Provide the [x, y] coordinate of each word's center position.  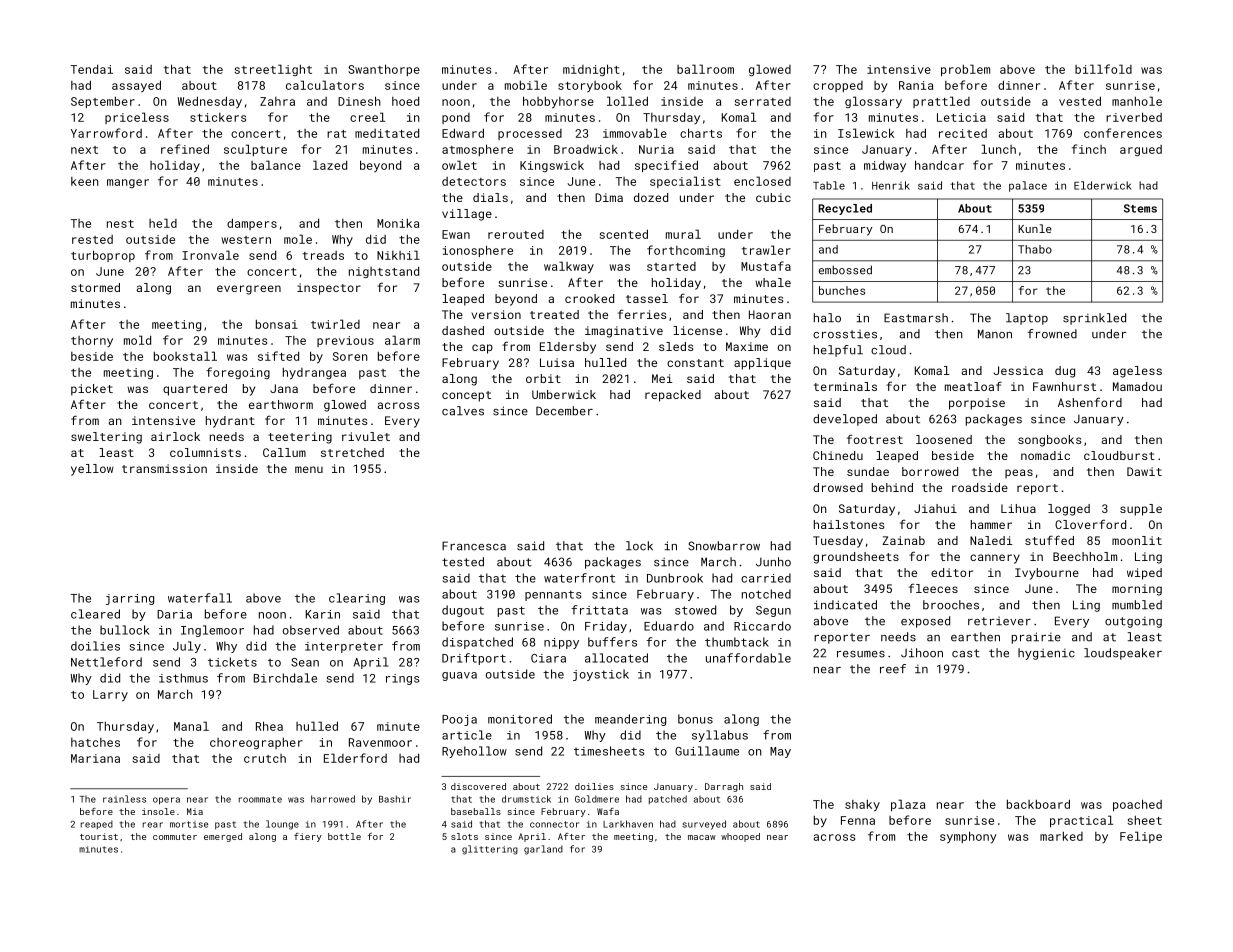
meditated [387, 133]
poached [1137, 805]
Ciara [548, 658]
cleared [95, 614]
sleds [676, 346]
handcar [939, 165]
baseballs [476, 811]
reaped [97, 825]
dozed [651, 197]
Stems [1140, 208]
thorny [92, 341]
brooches [951, 605]
